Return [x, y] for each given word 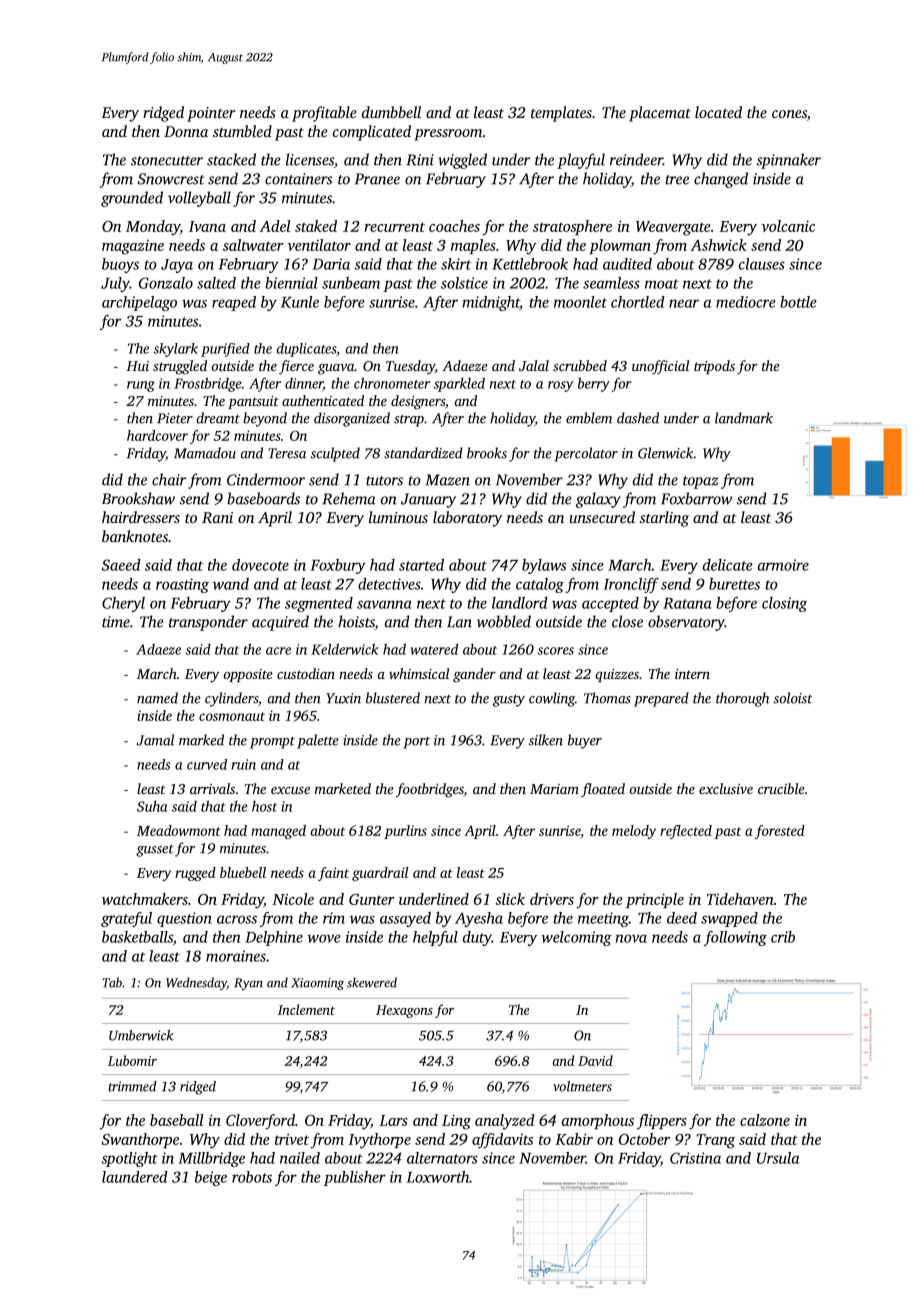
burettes [734, 584]
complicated [372, 133]
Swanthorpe [140, 1140]
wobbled [504, 621]
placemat [660, 114]
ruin [243, 764]
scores [555, 651]
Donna [186, 131]
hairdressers [141, 517]
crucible [781, 788]
